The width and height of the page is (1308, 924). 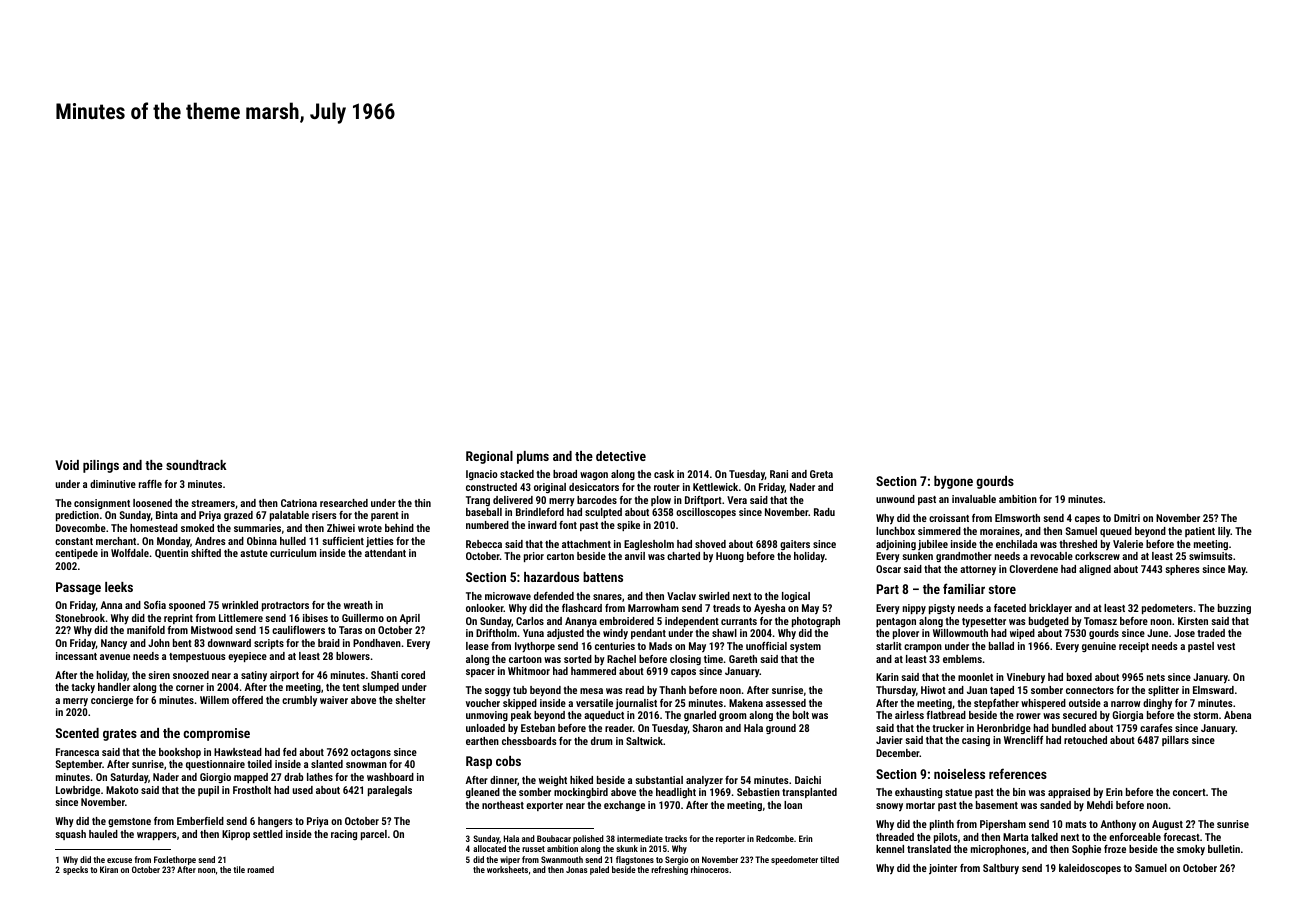 What do you see at coordinates (171, 553) in the page?
I see `Quentin` at bounding box center [171, 553].
